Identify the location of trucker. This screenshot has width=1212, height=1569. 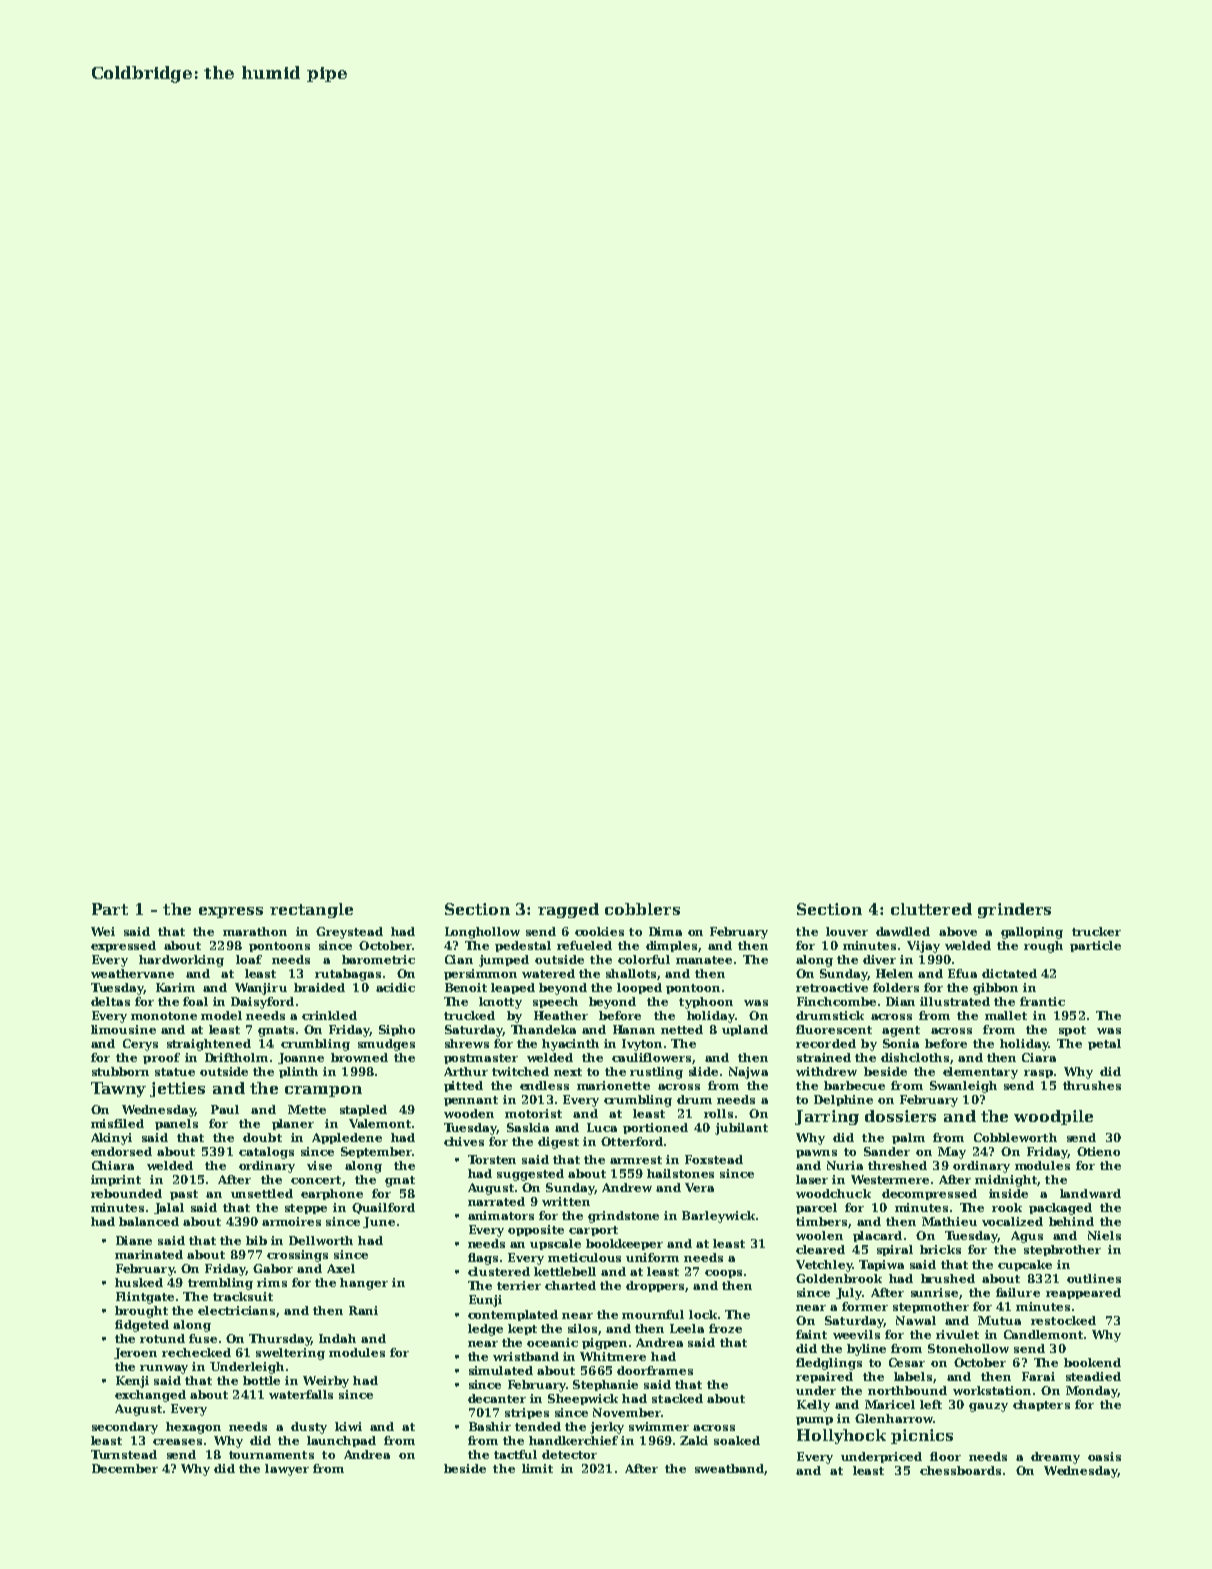
(1096, 931).
